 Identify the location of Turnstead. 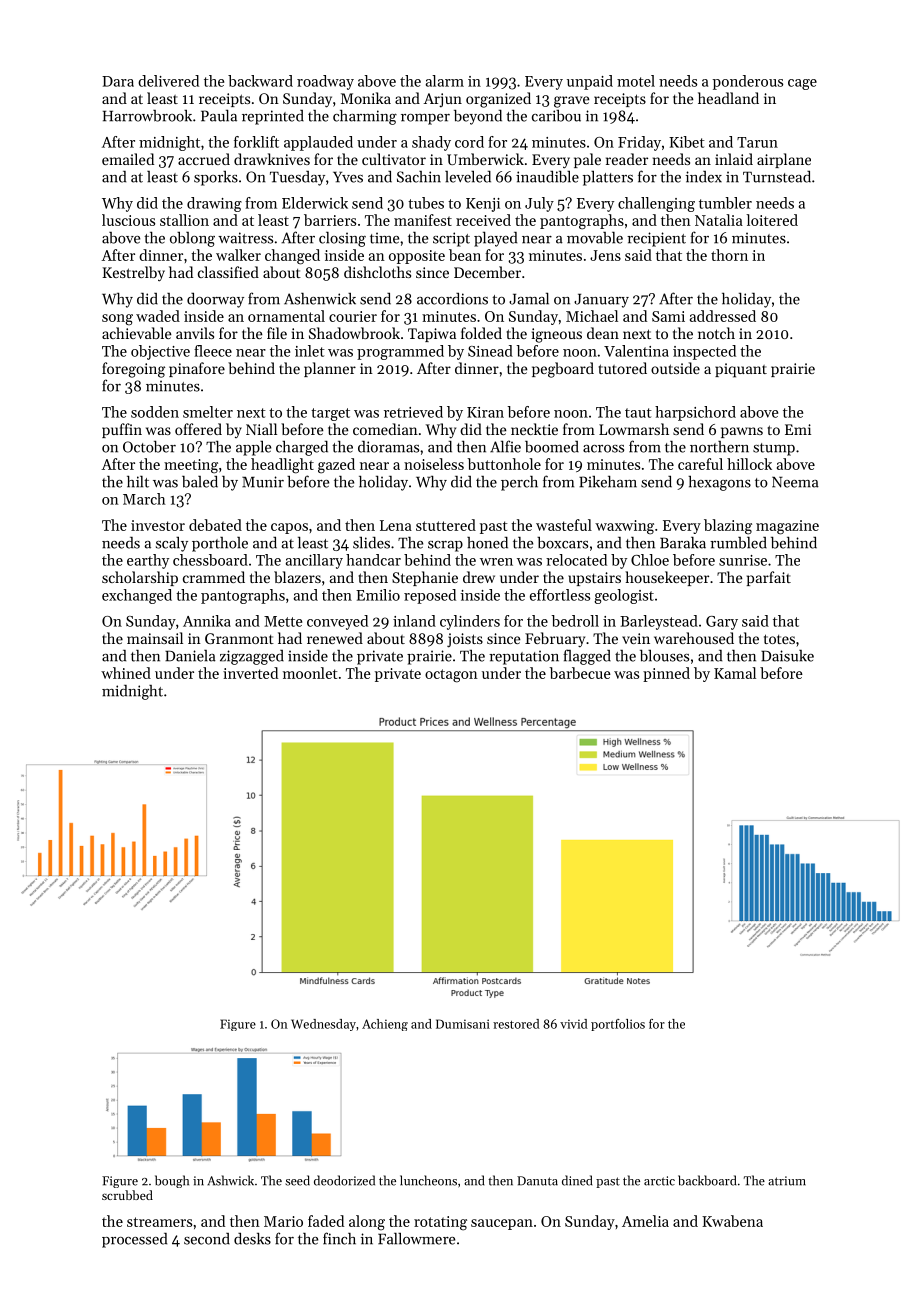
(777, 176).
